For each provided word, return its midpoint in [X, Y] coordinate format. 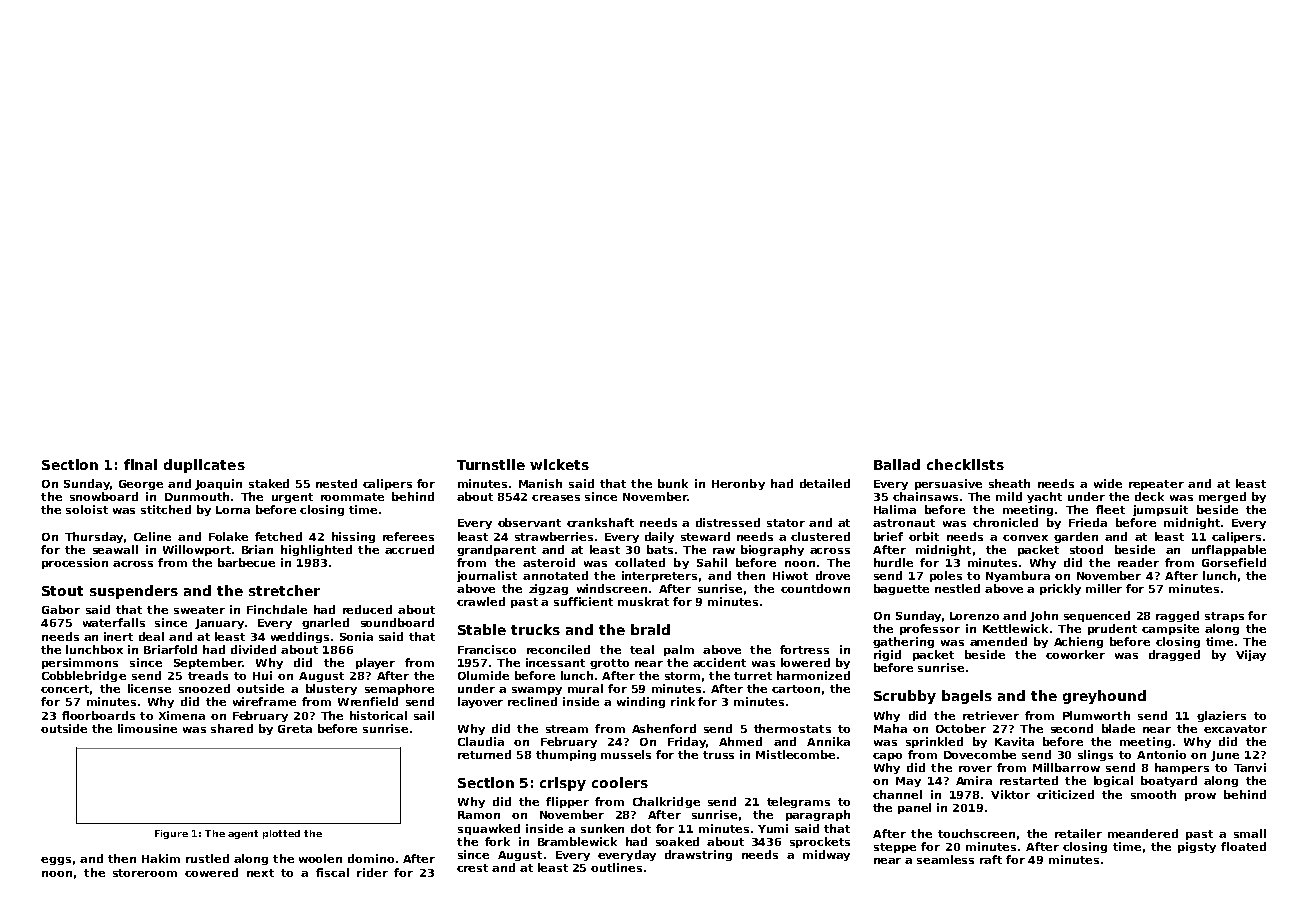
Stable [482, 629]
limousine [147, 728]
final [140, 464]
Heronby [738, 484]
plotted [281, 834]
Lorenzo [974, 616]
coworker [1075, 654]
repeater [1156, 485]
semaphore [399, 689]
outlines [616, 867]
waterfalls [114, 622]
